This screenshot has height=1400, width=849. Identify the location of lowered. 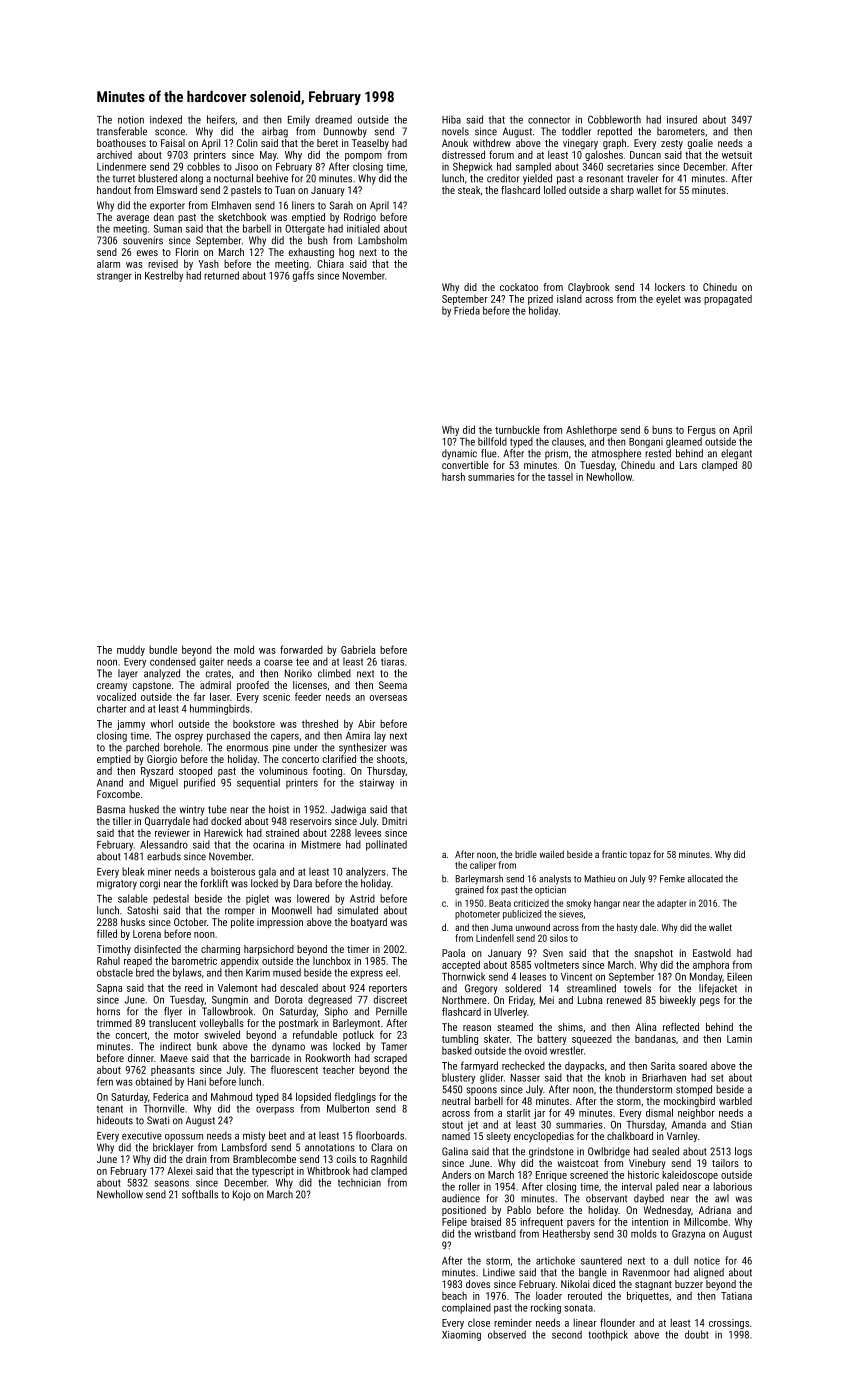
(313, 898).
